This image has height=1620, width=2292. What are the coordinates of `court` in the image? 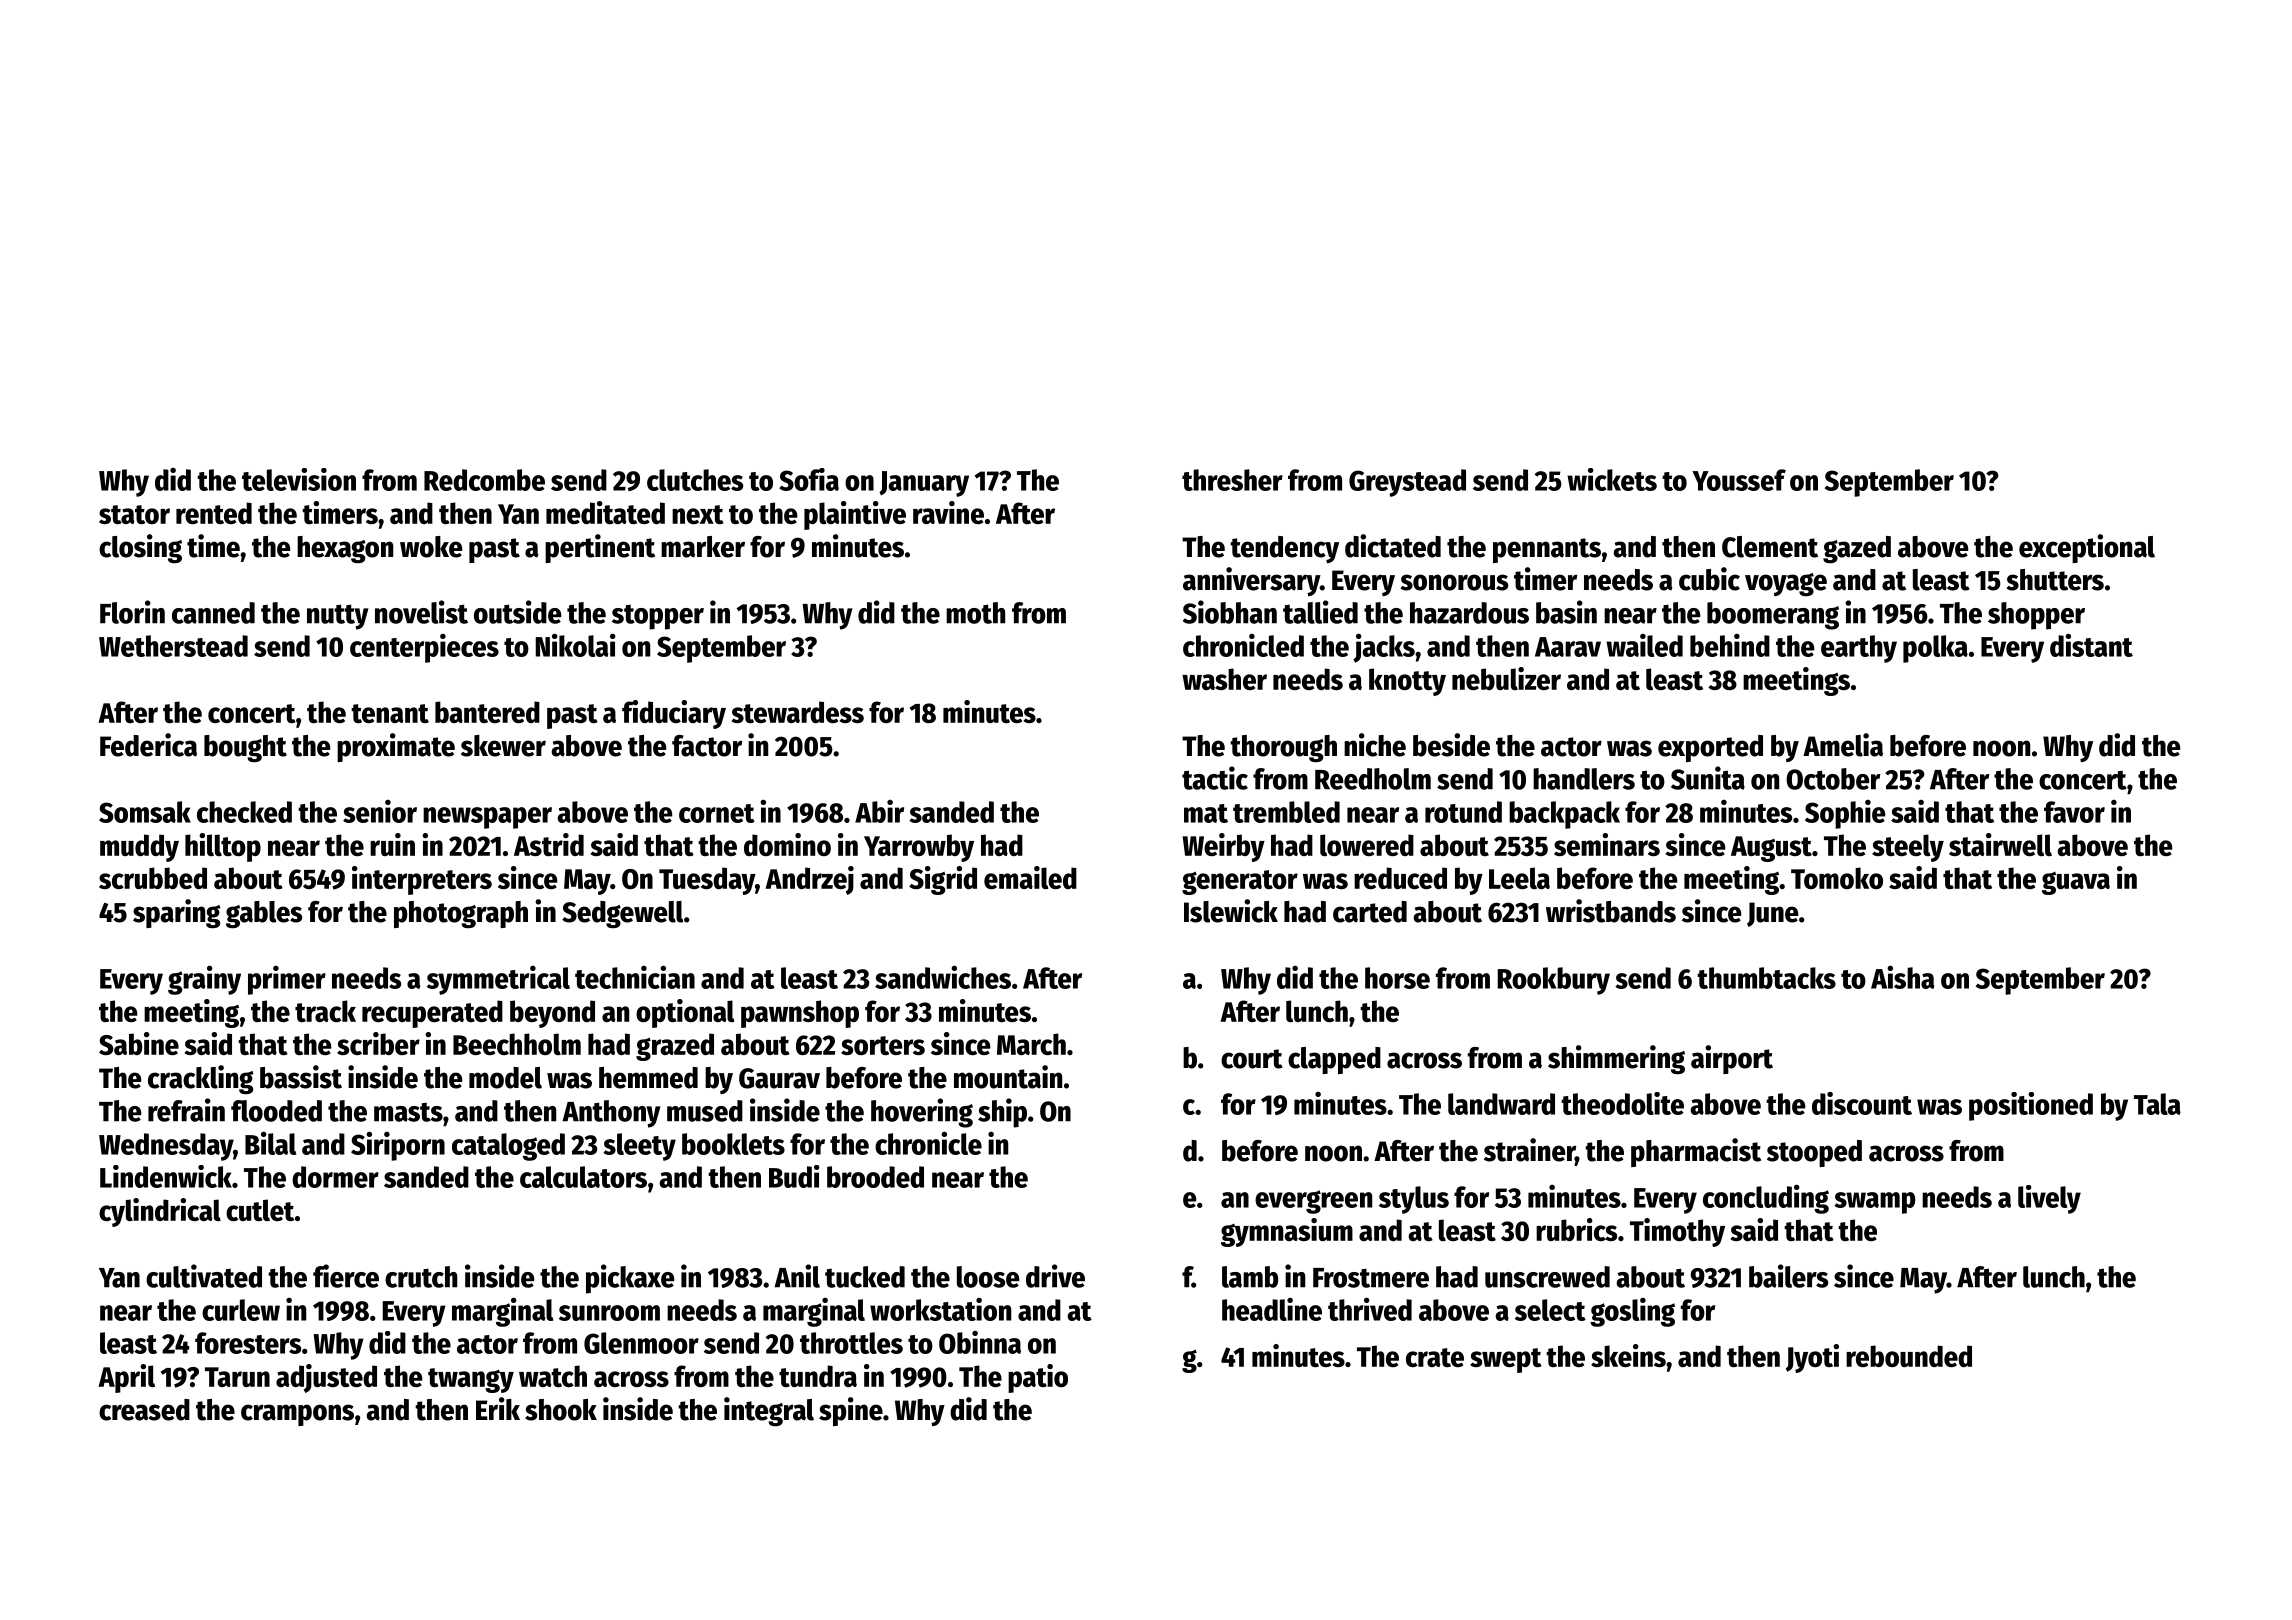 It's located at (1252, 1059).
